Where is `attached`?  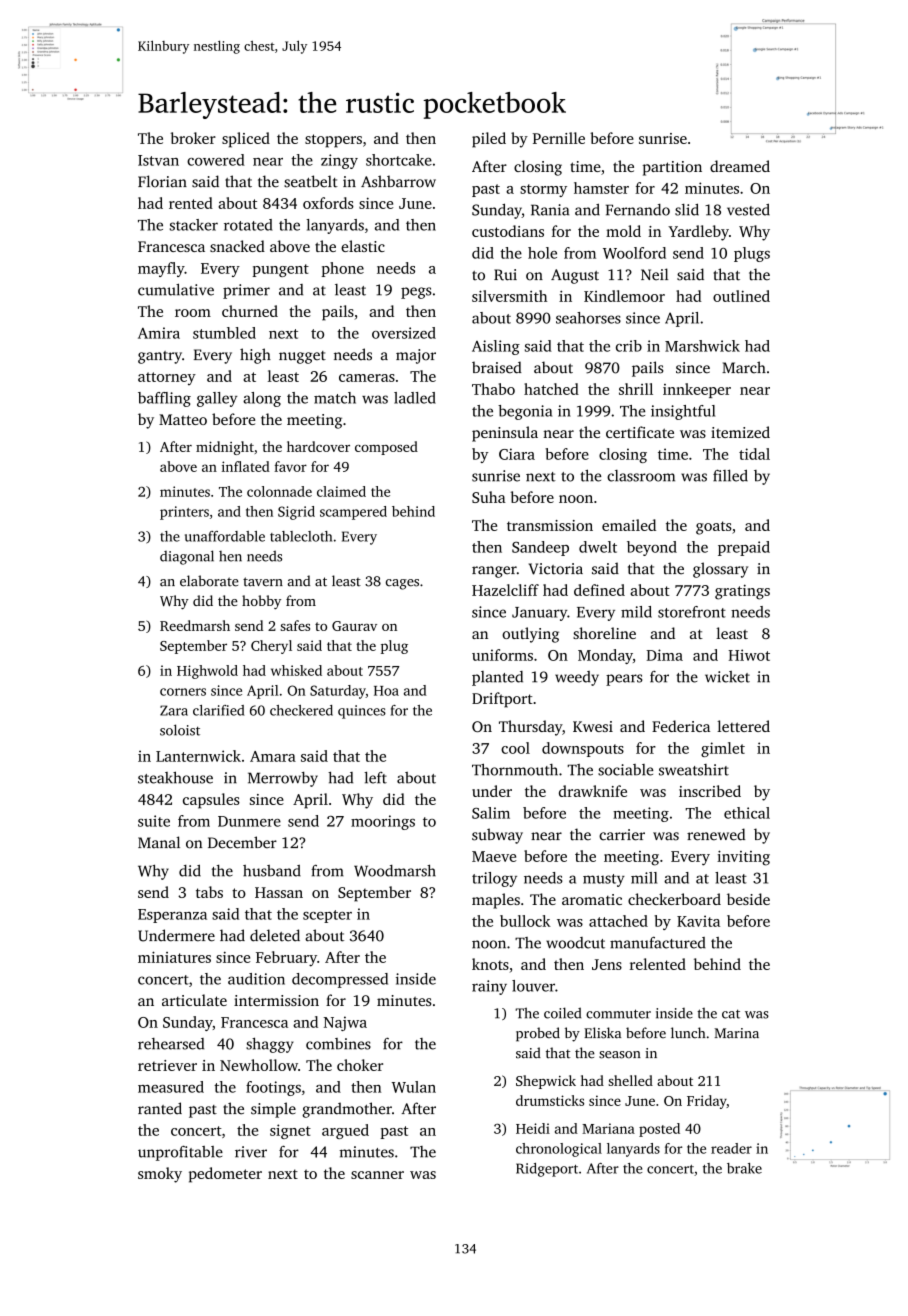 attached is located at coordinates (618, 921).
